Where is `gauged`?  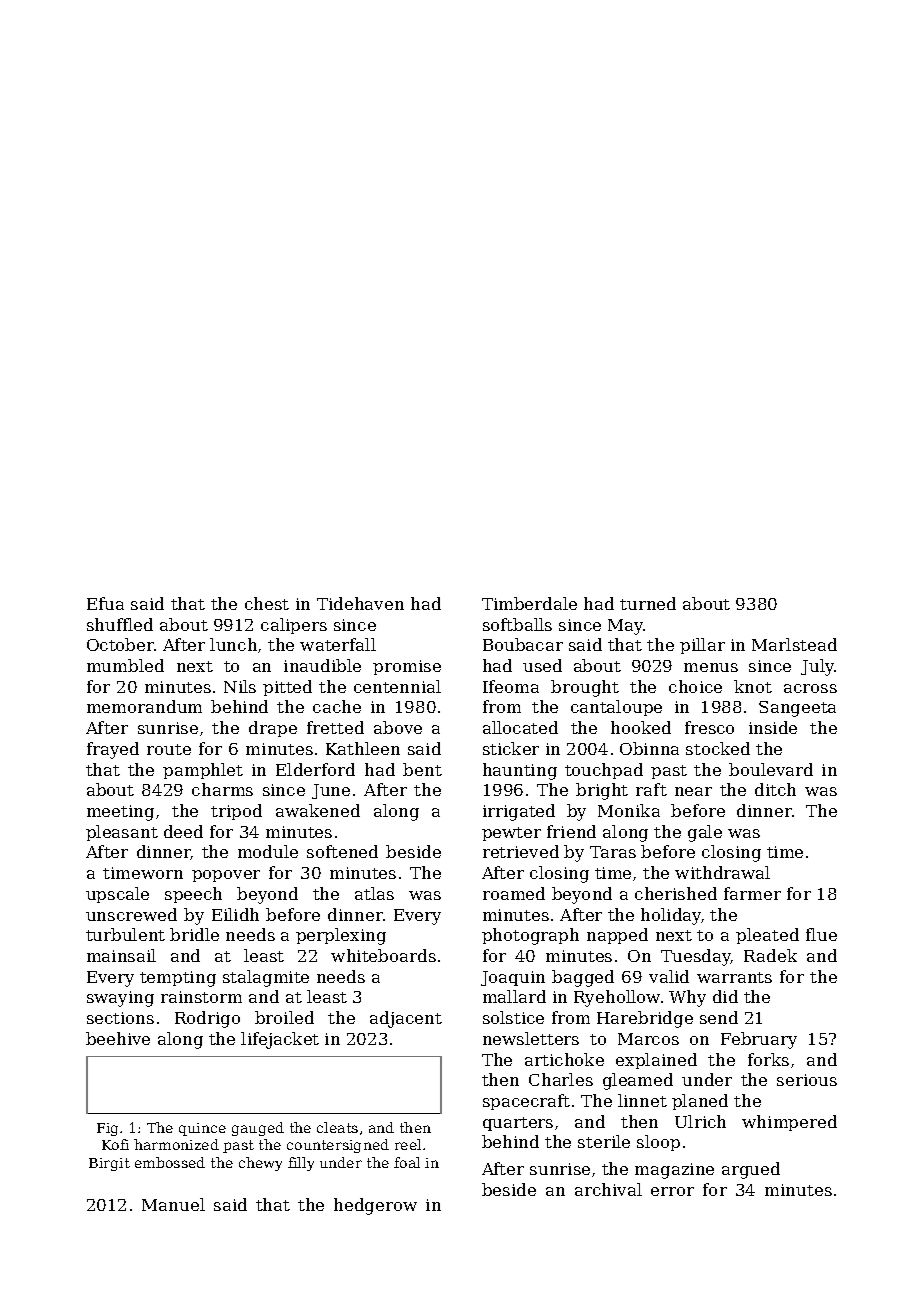 gauged is located at coordinates (258, 1129).
